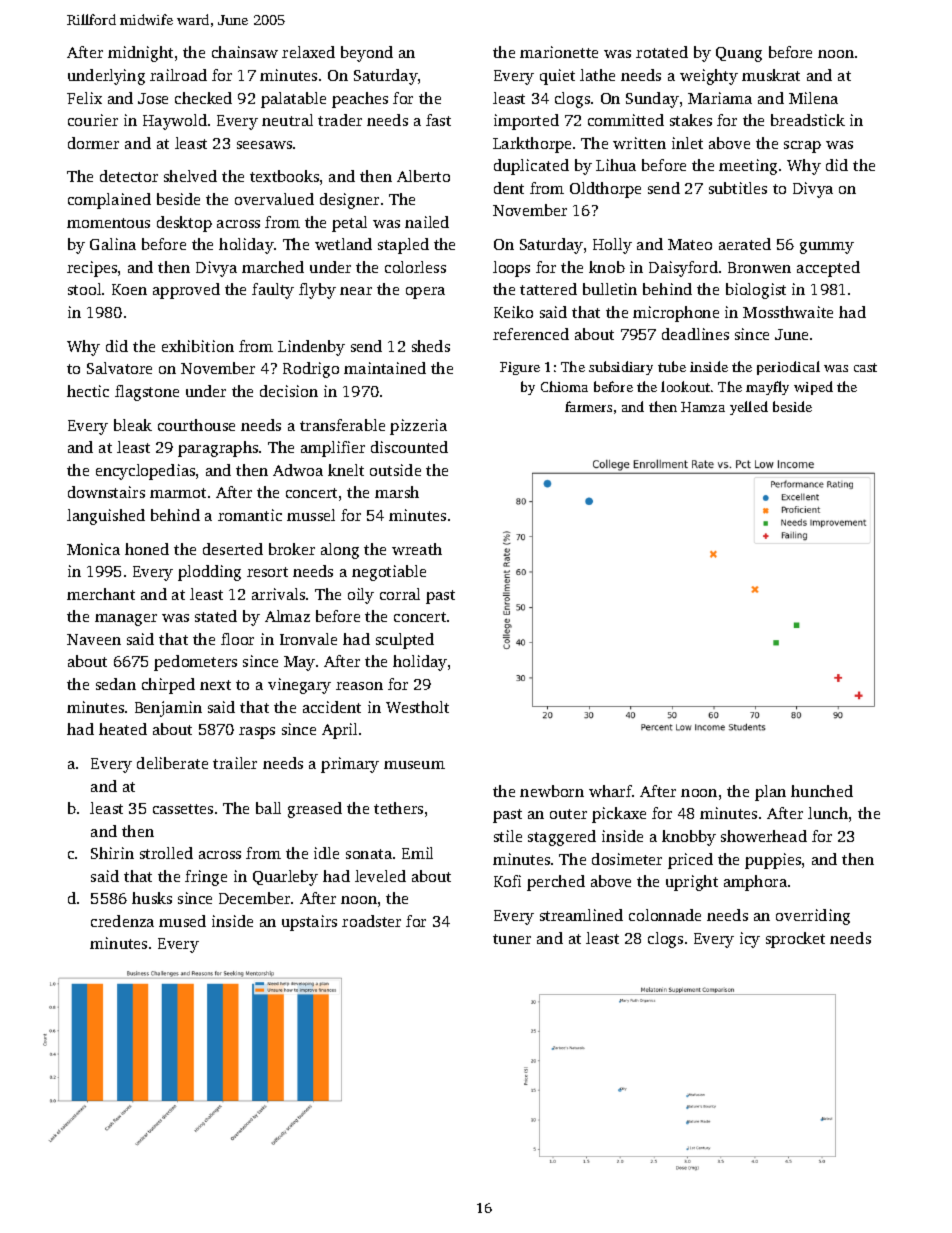  What do you see at coordinates (367, 54) in the screenshot?
I see `beyond` at bounding box center [367, 54].
